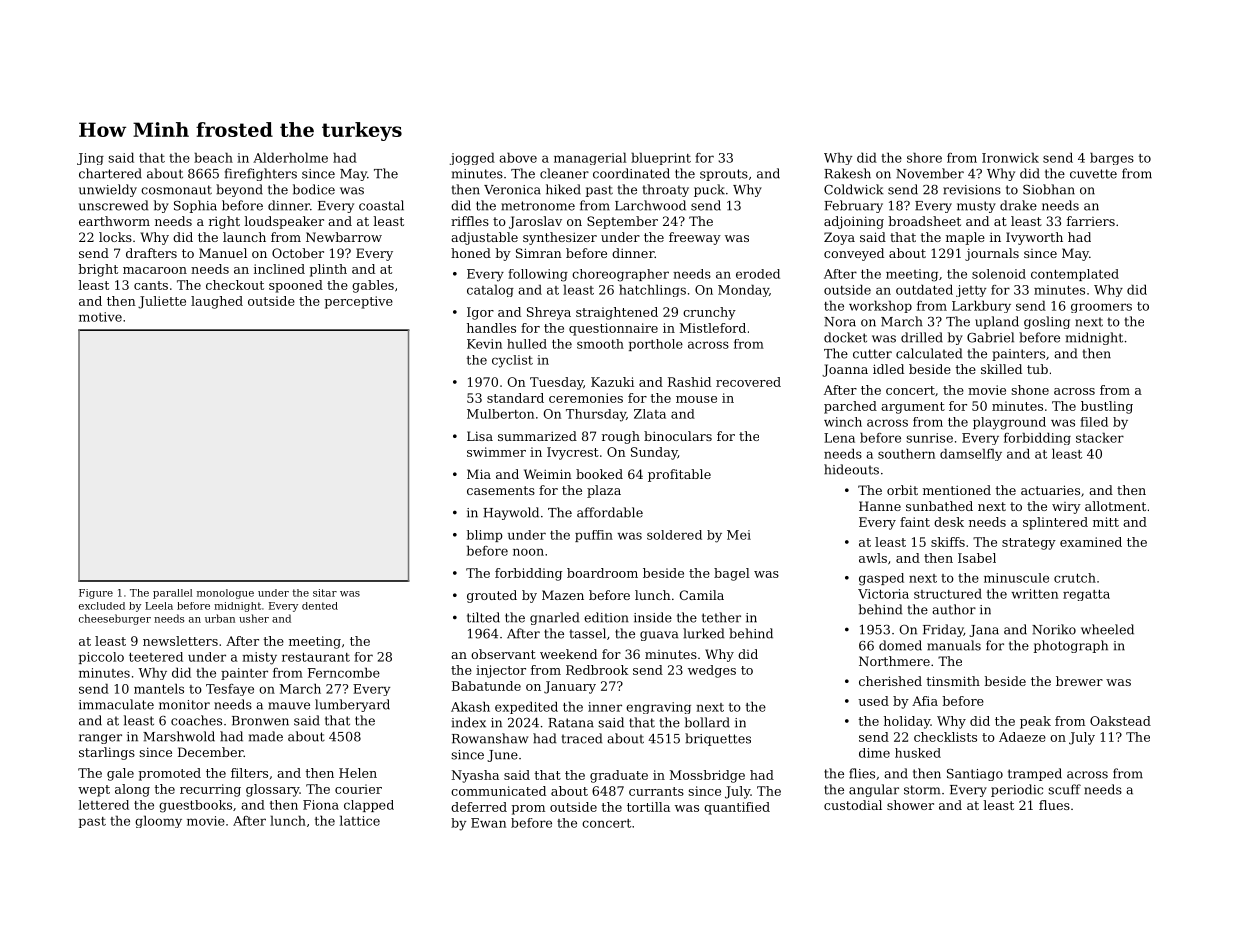  What do you see at coordinates (997, 322) in the document?
I see `upland` at bounding box center [997, 322].
